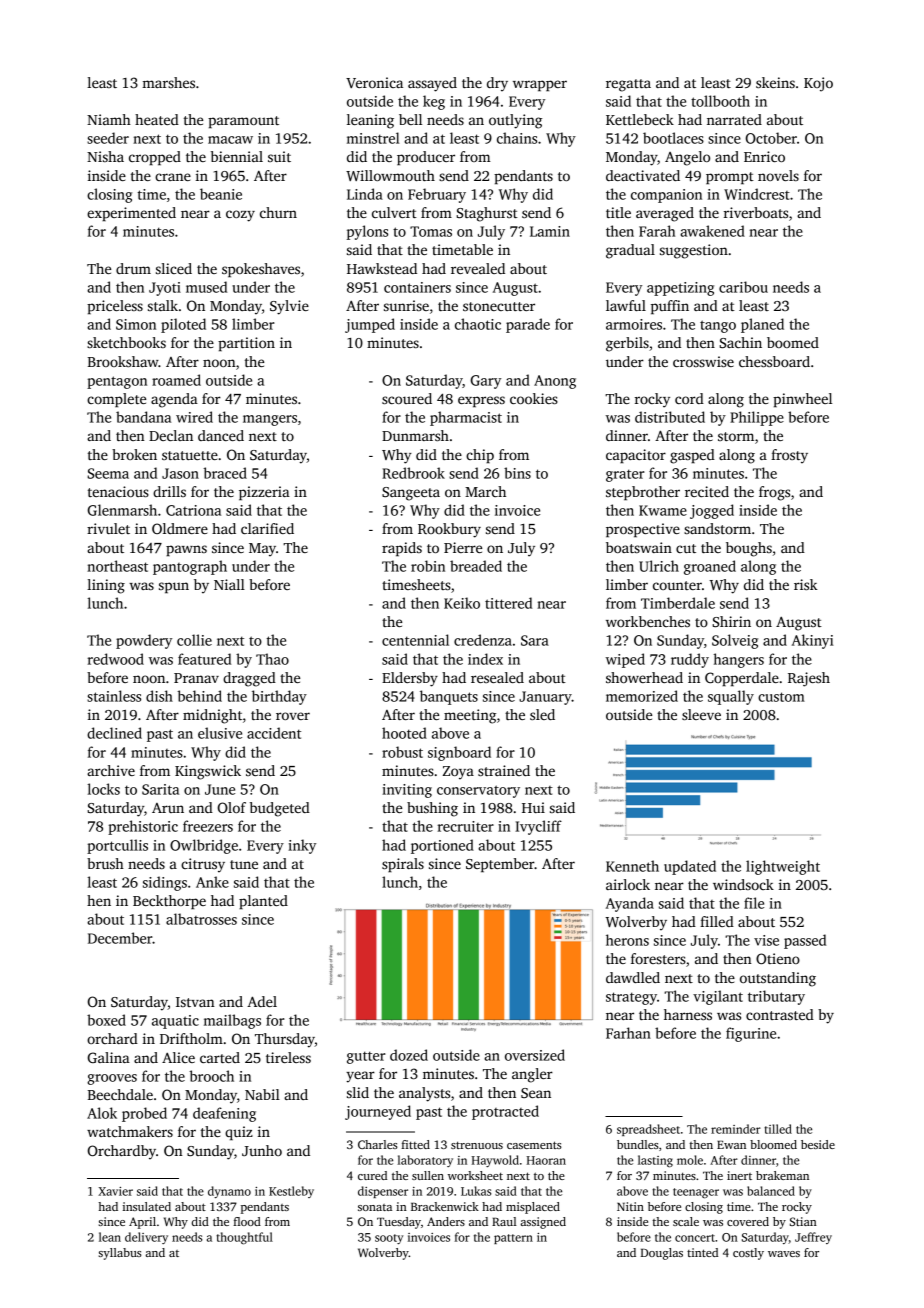 The width and height of the page is (924, 1308). Describe the element at coordinates (106, 1020) in the page. I see `boxed` at that location.
